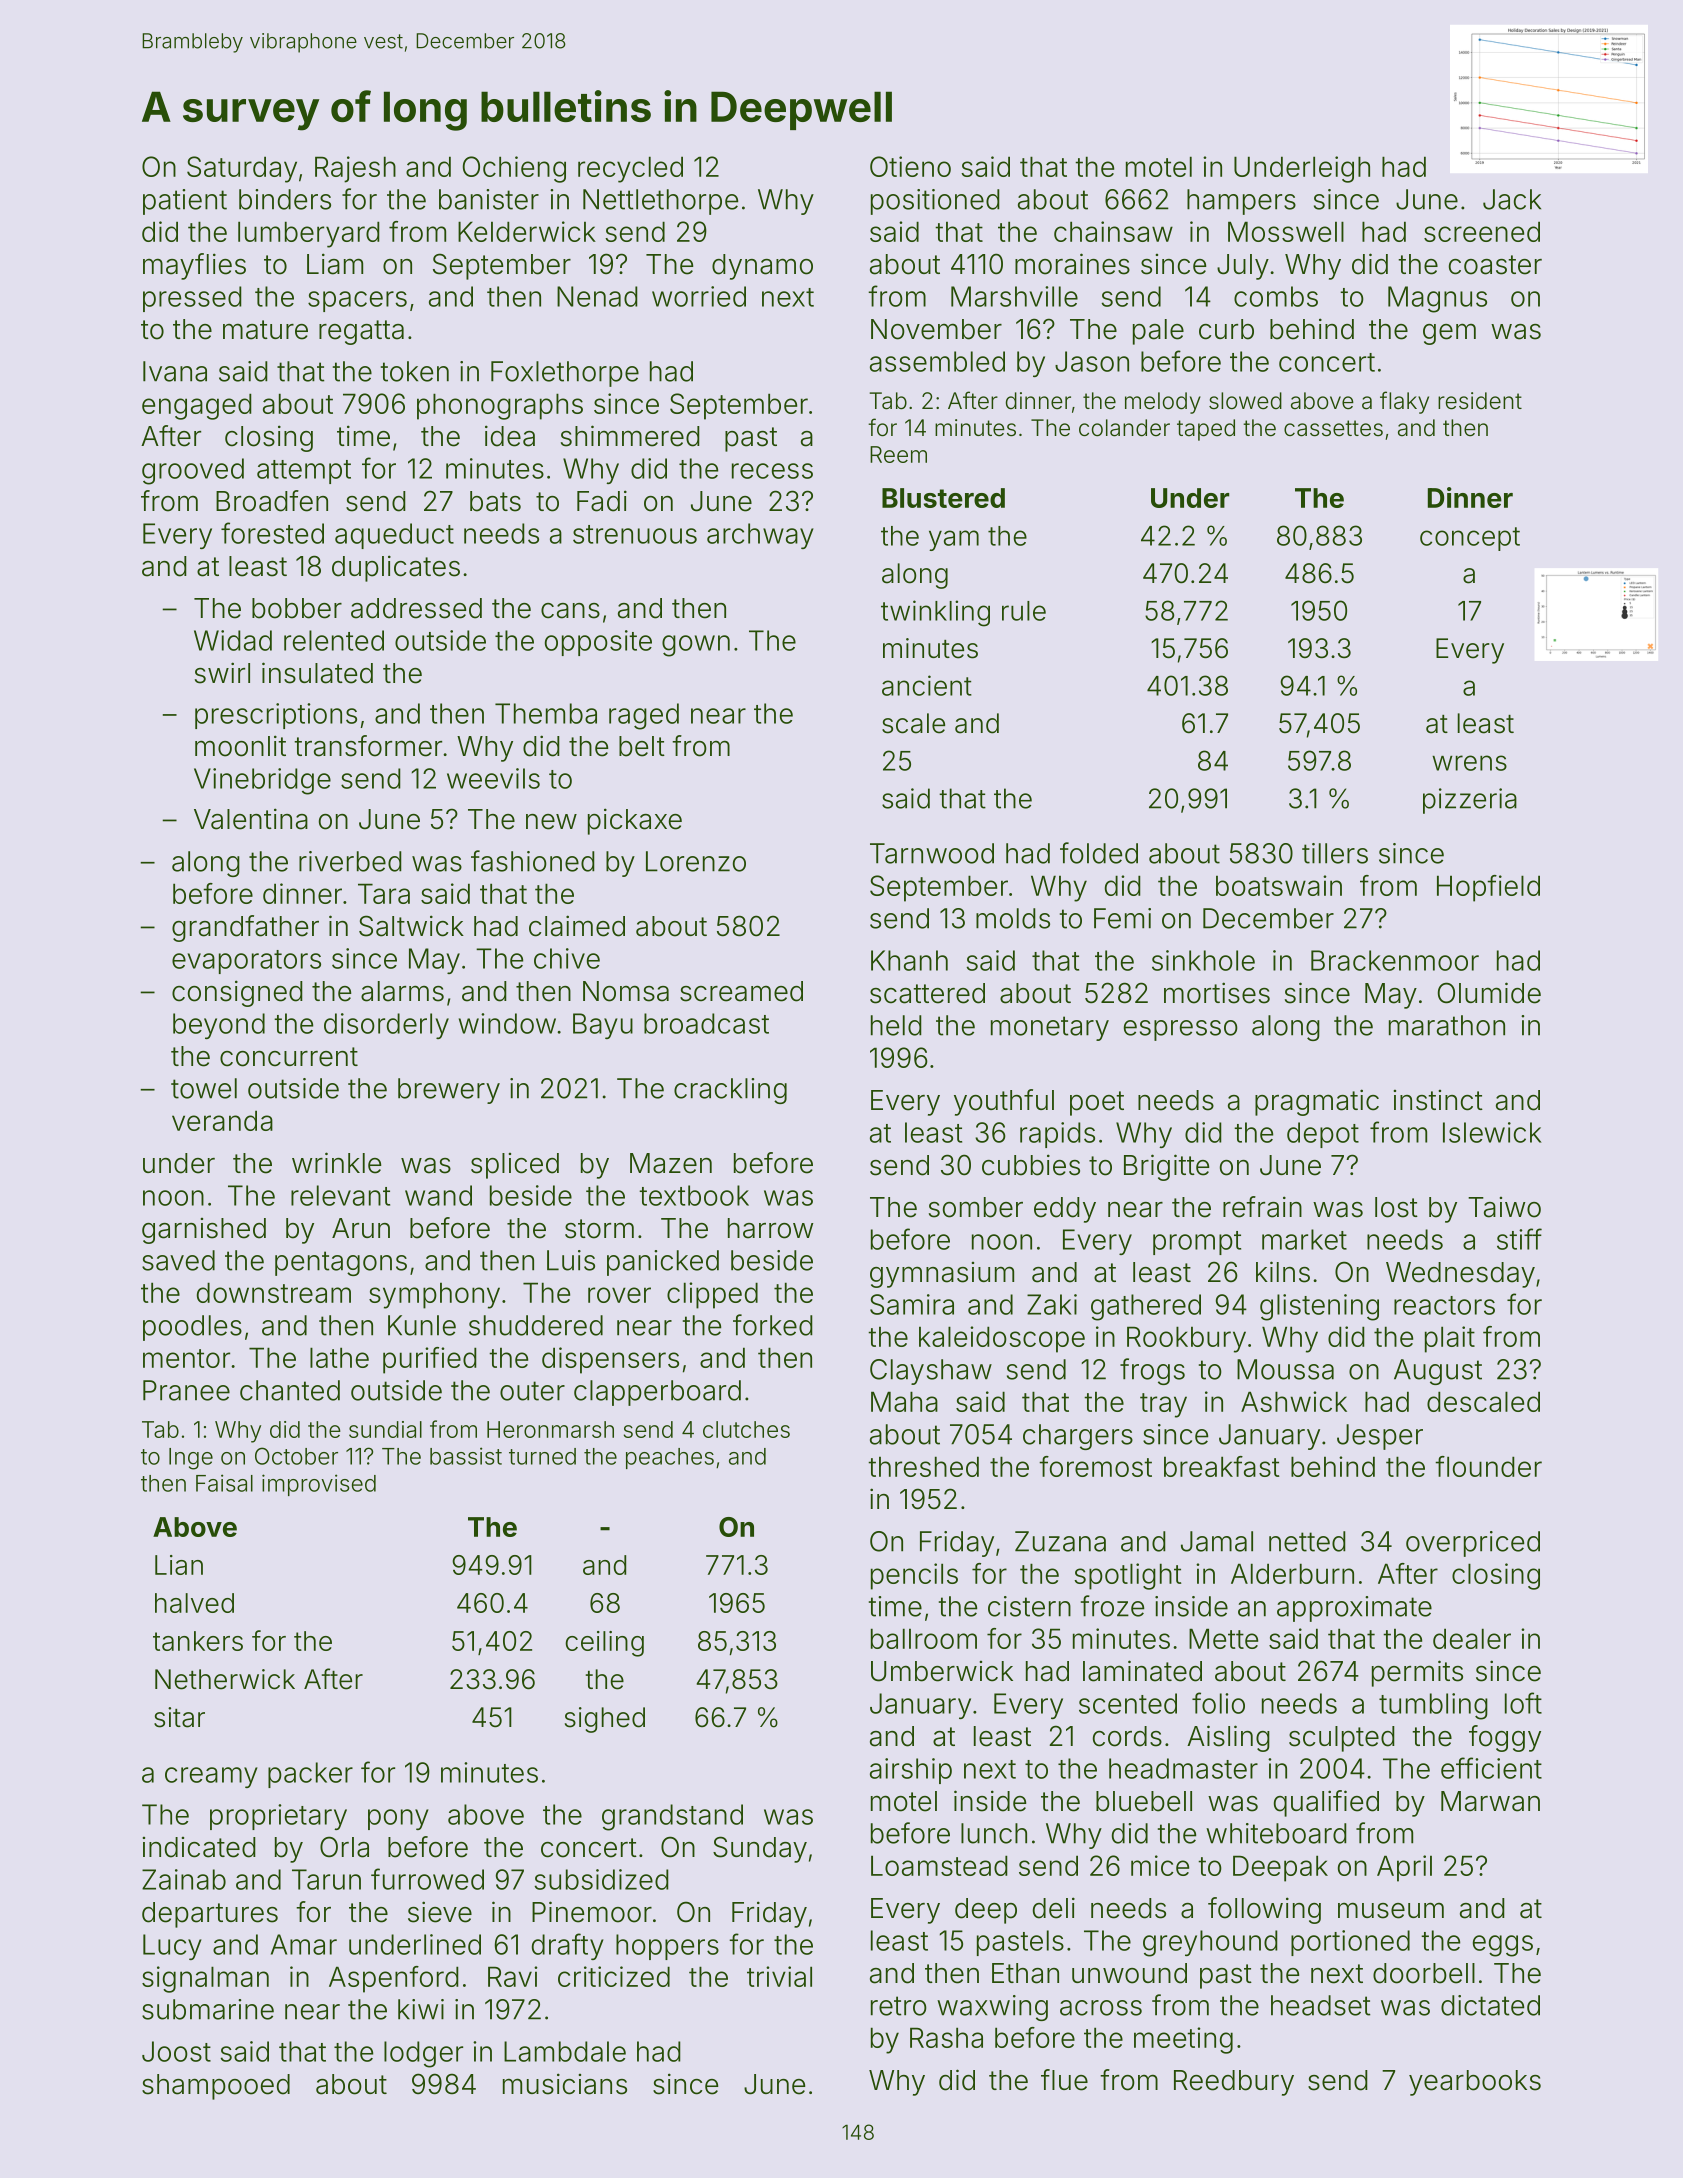 Image resolution: width=1683 pixels, height=2178 pixels. Describe the element at coordinates (368, 746) in the screenshot. I see `transformer` at that location.
